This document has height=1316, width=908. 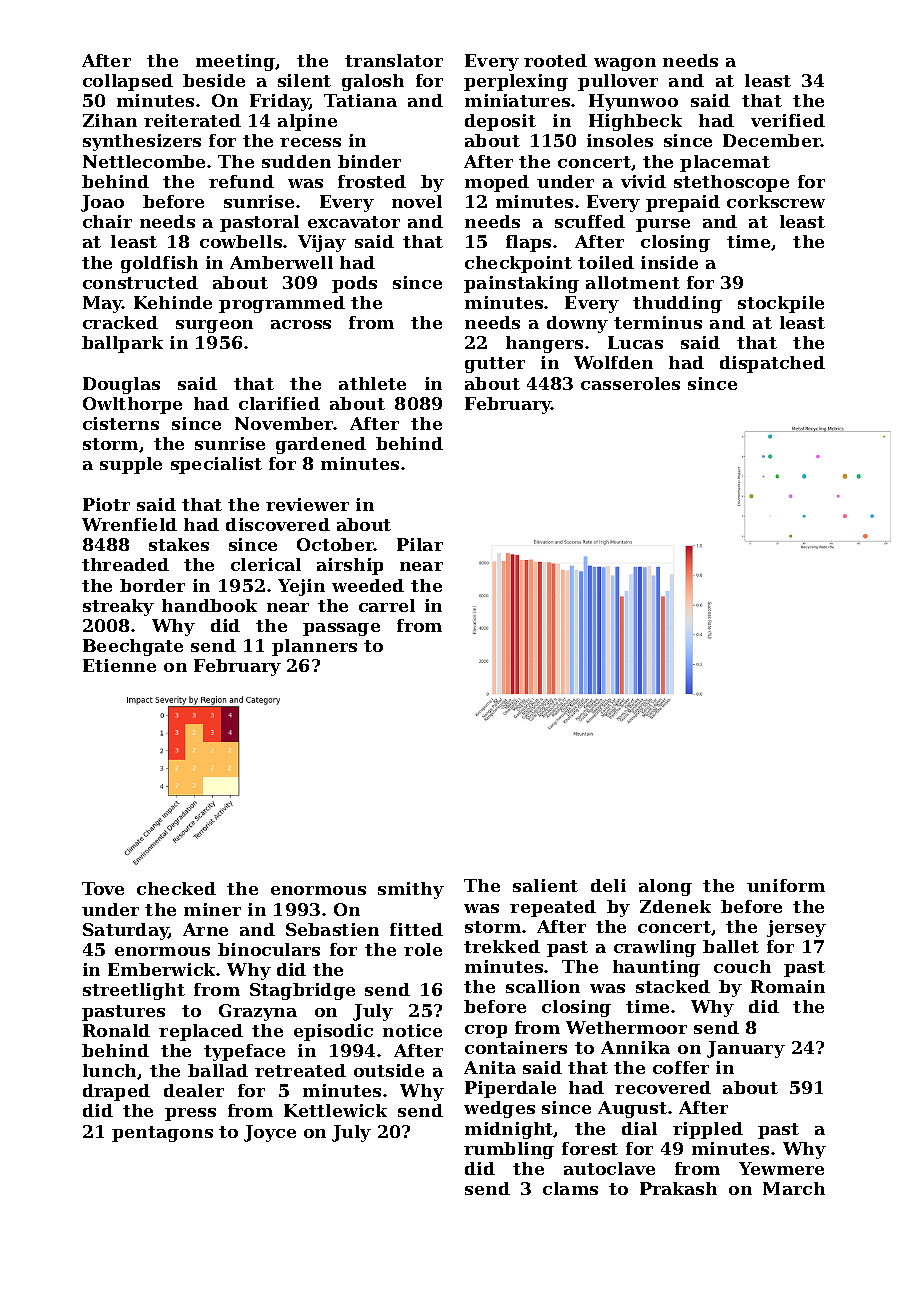 I want to click on dispatched, so click(x=772, y=364).
